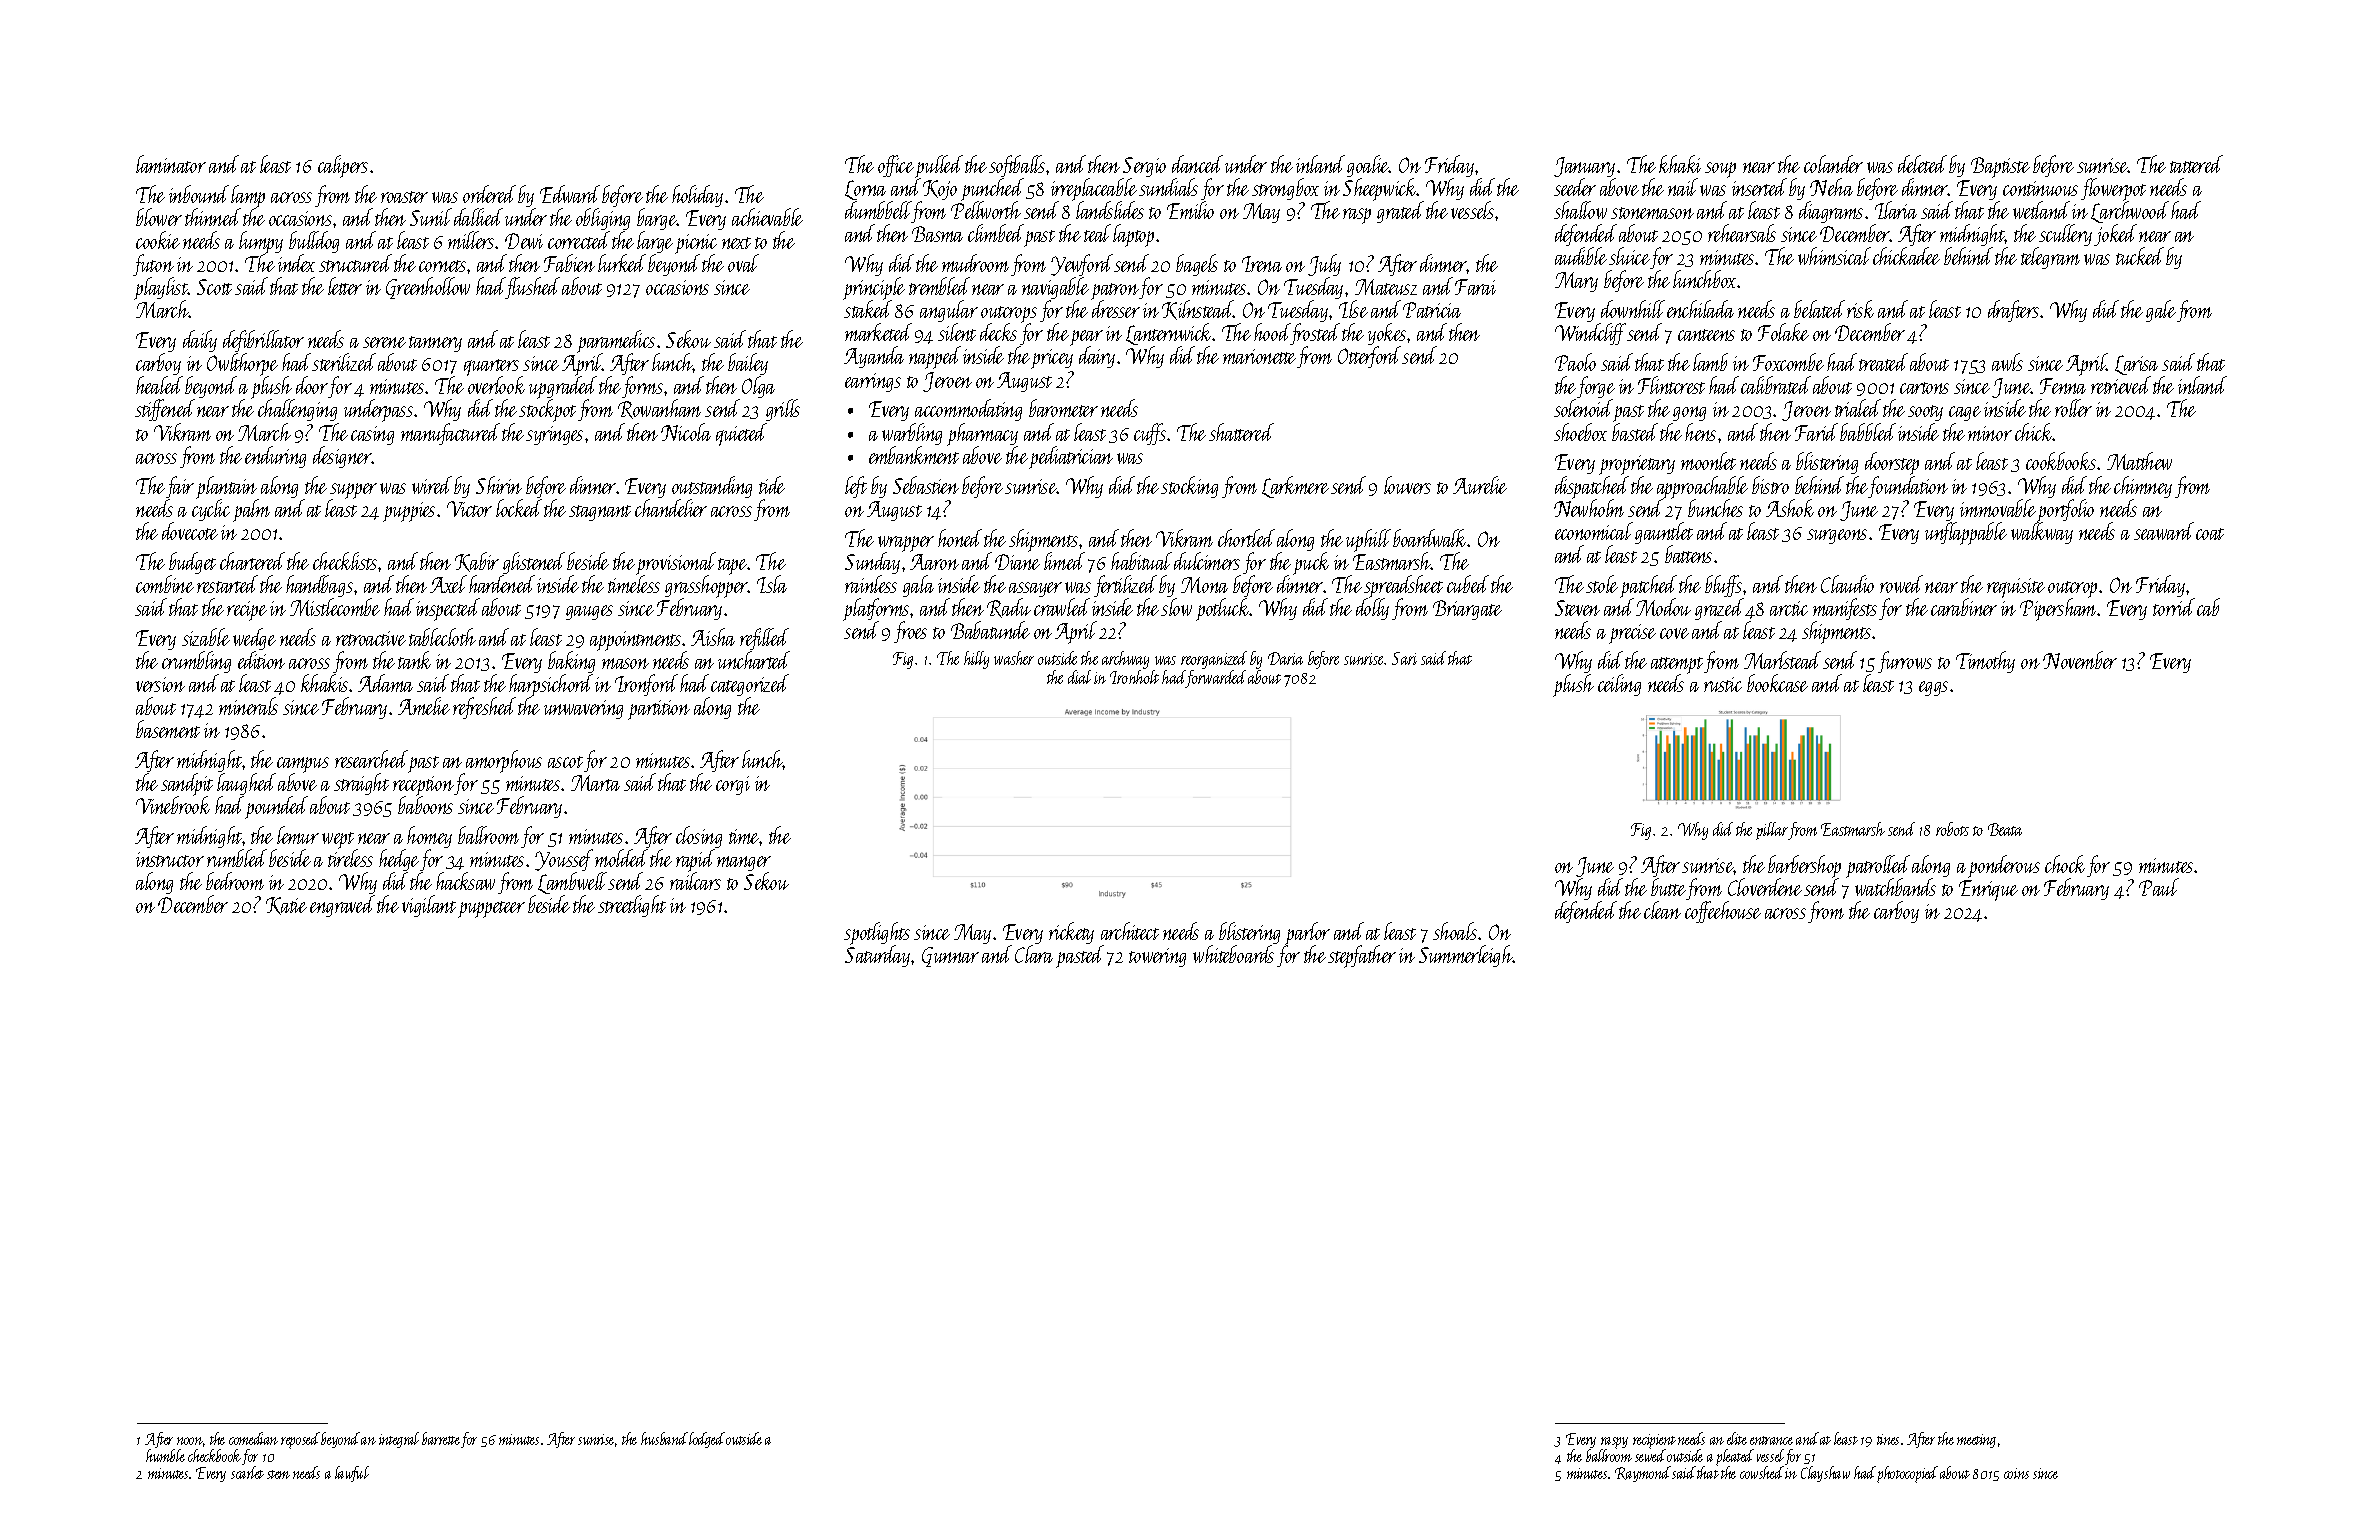  I want to click on fair, so click(180, 487).
